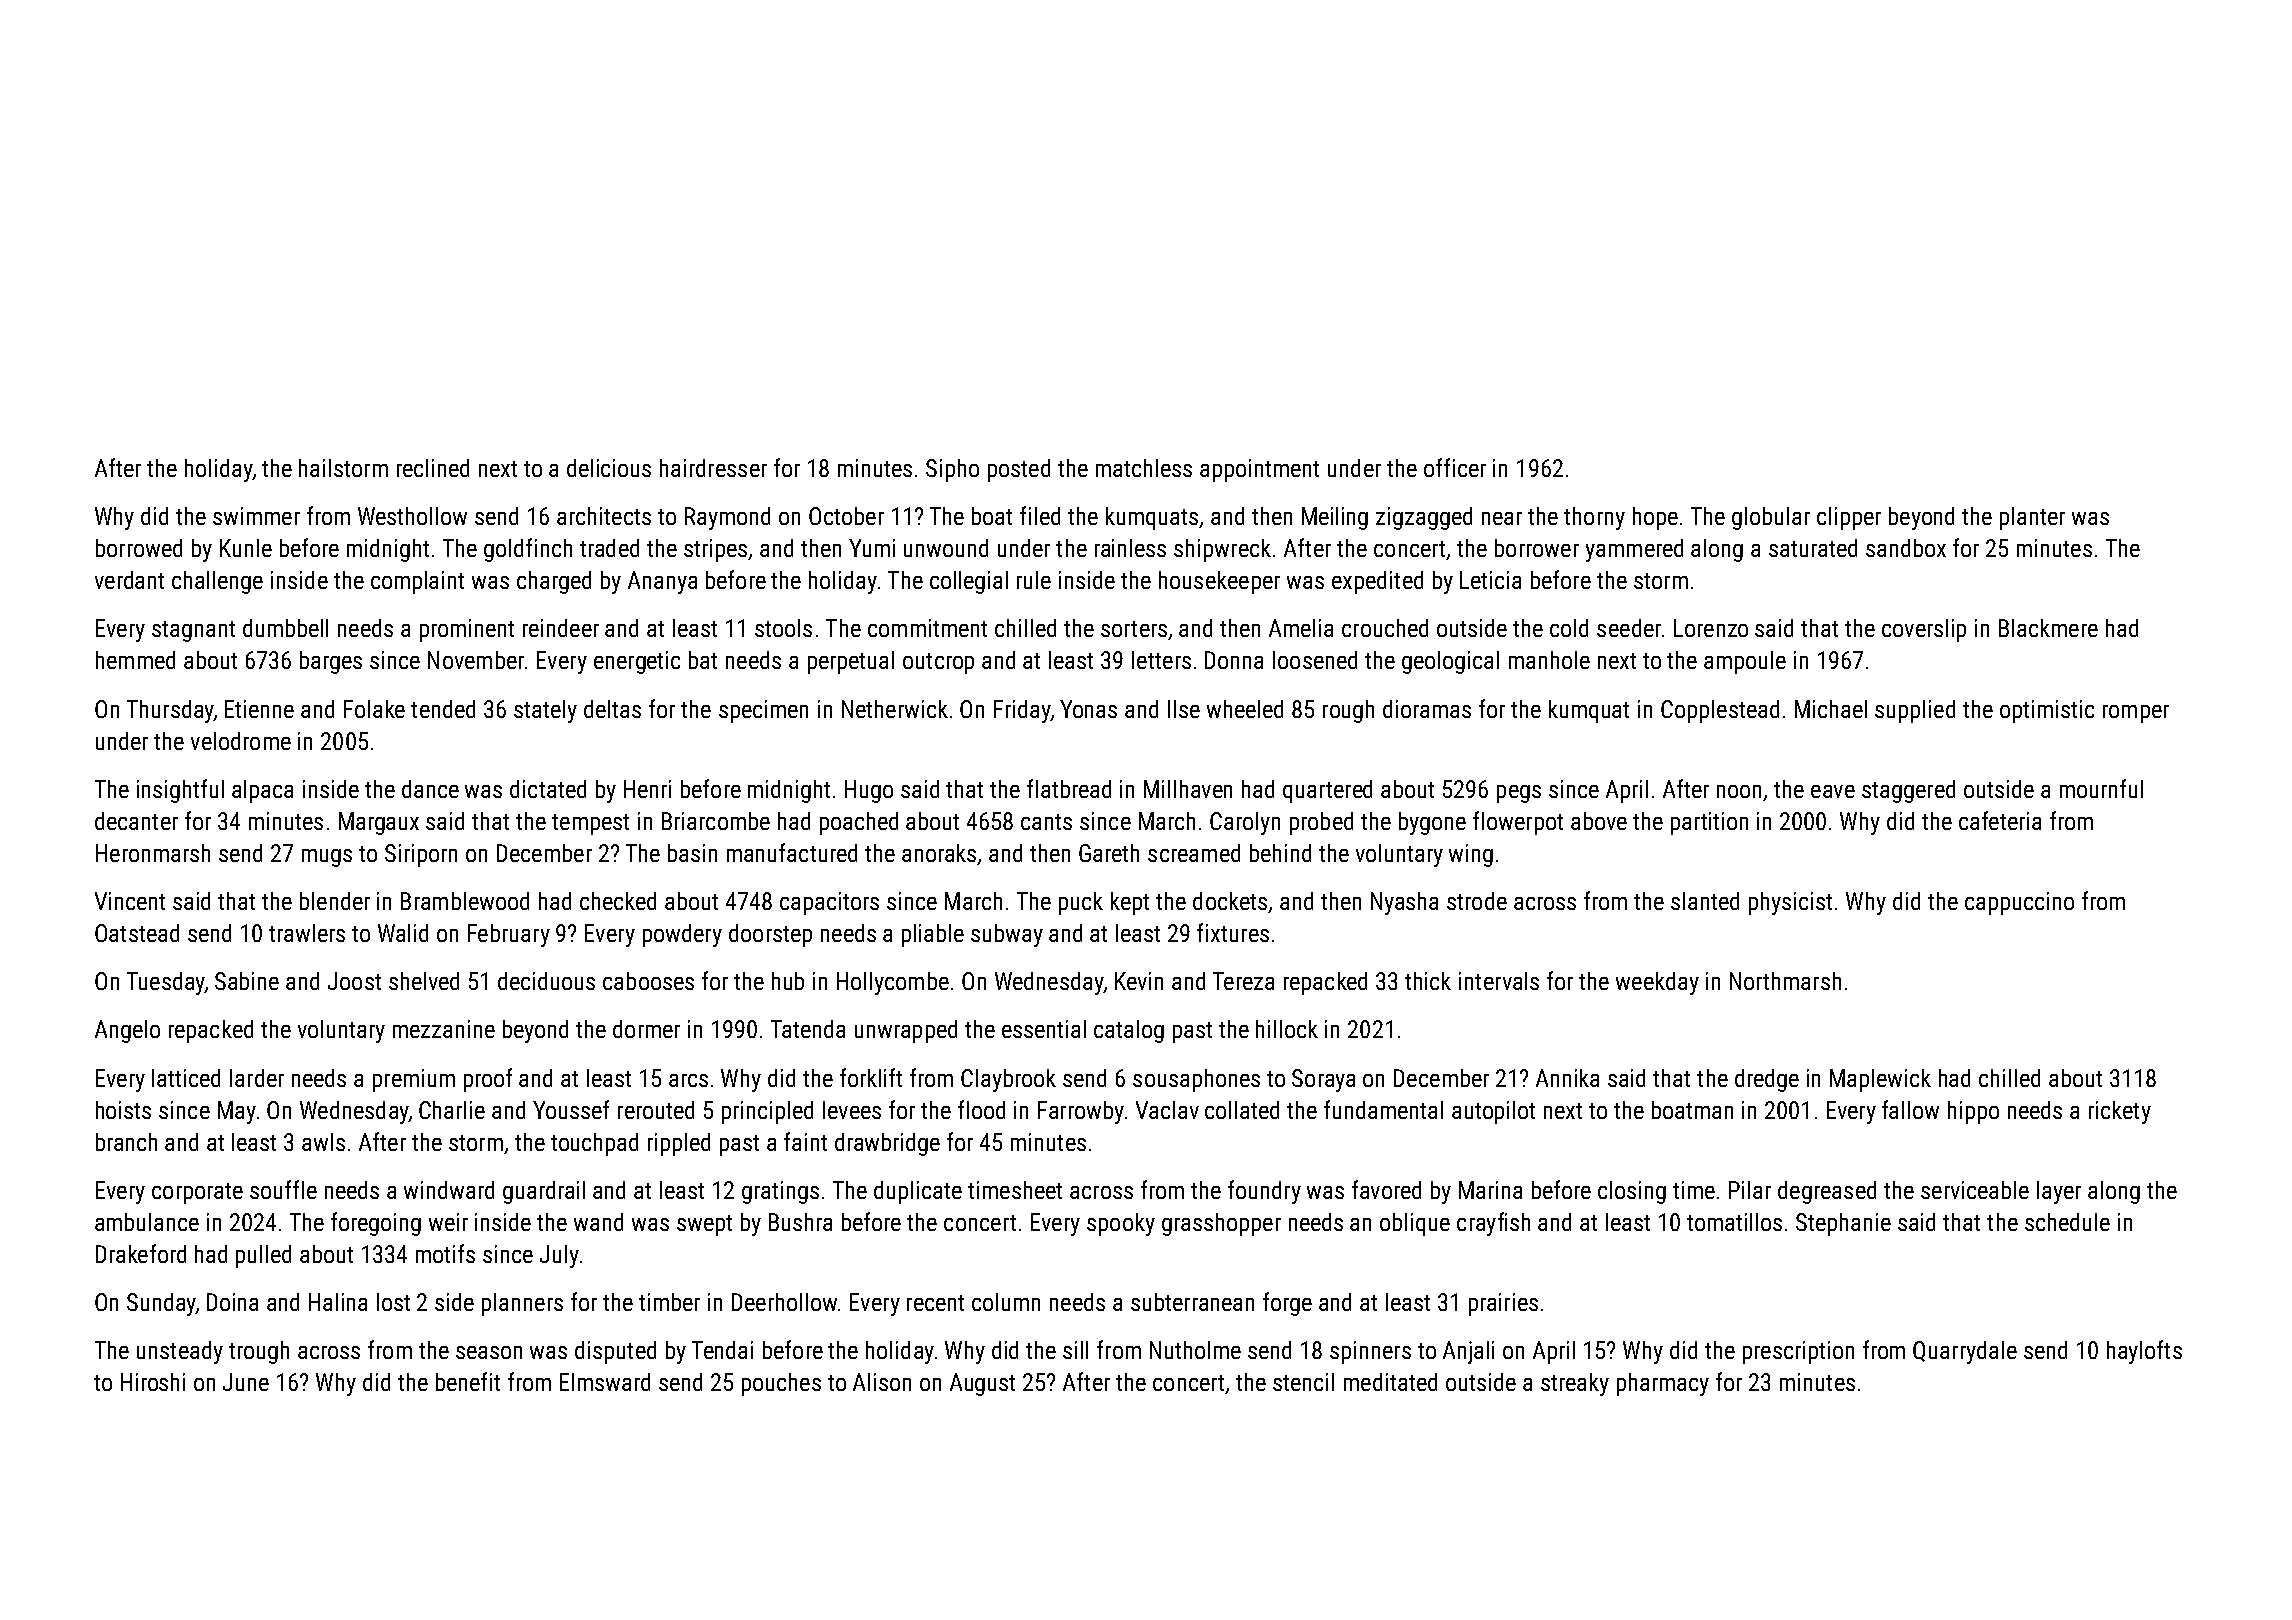  What do you see at coordinates (1455, 467) in the screenshot?
I see `officer` at bounding box center [1455, 467].
